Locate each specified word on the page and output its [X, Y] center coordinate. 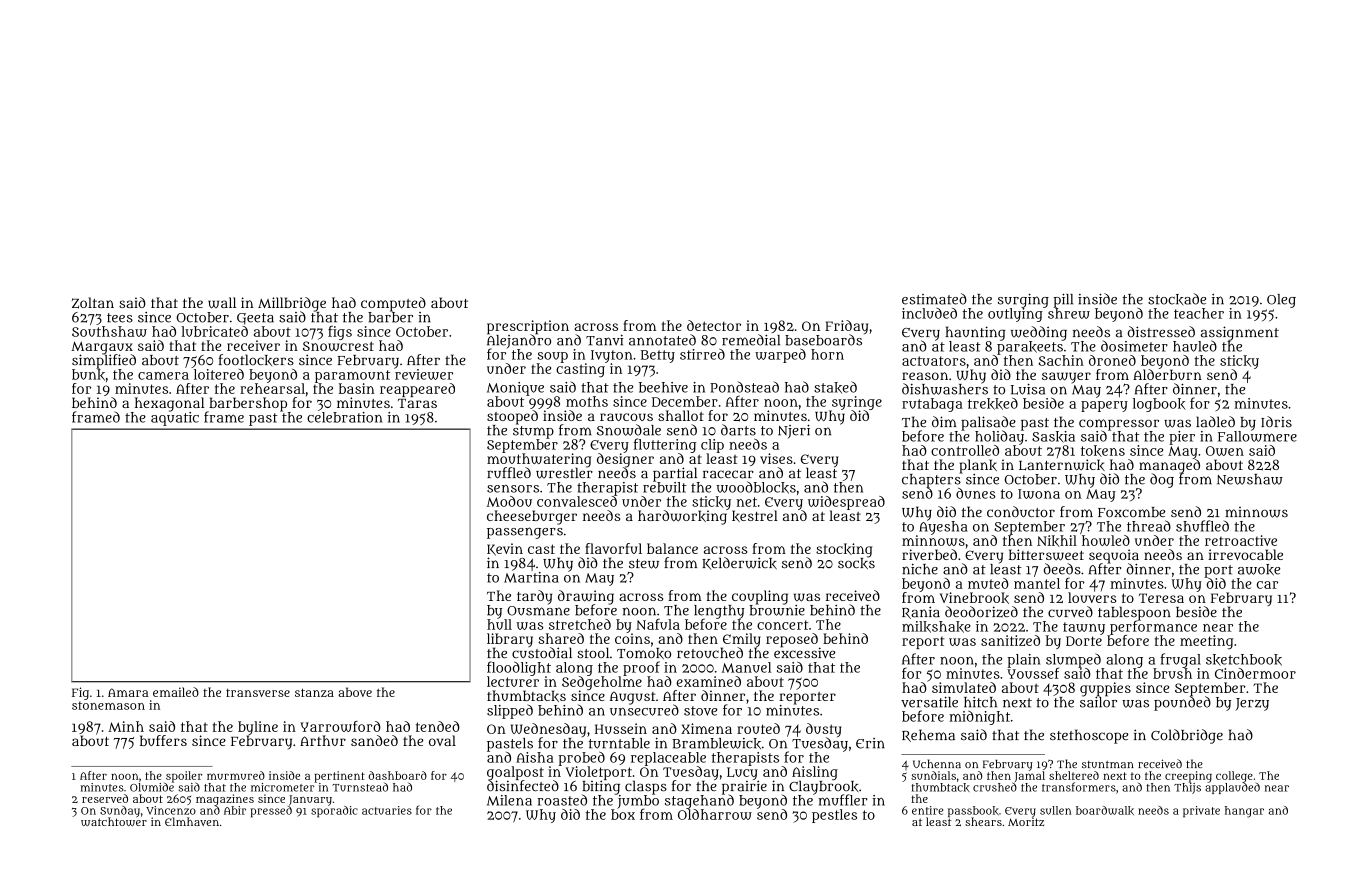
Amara [128, 692]
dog [1162, 480]
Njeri [794, 432]
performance [1153, 628]
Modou [509, 501]
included [929, 313]
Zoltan [93, 303]
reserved [105, 798]
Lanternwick [1062, 465]
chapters [931, 481]
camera [163, 376]
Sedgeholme [602, 683]
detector [714, 325]
